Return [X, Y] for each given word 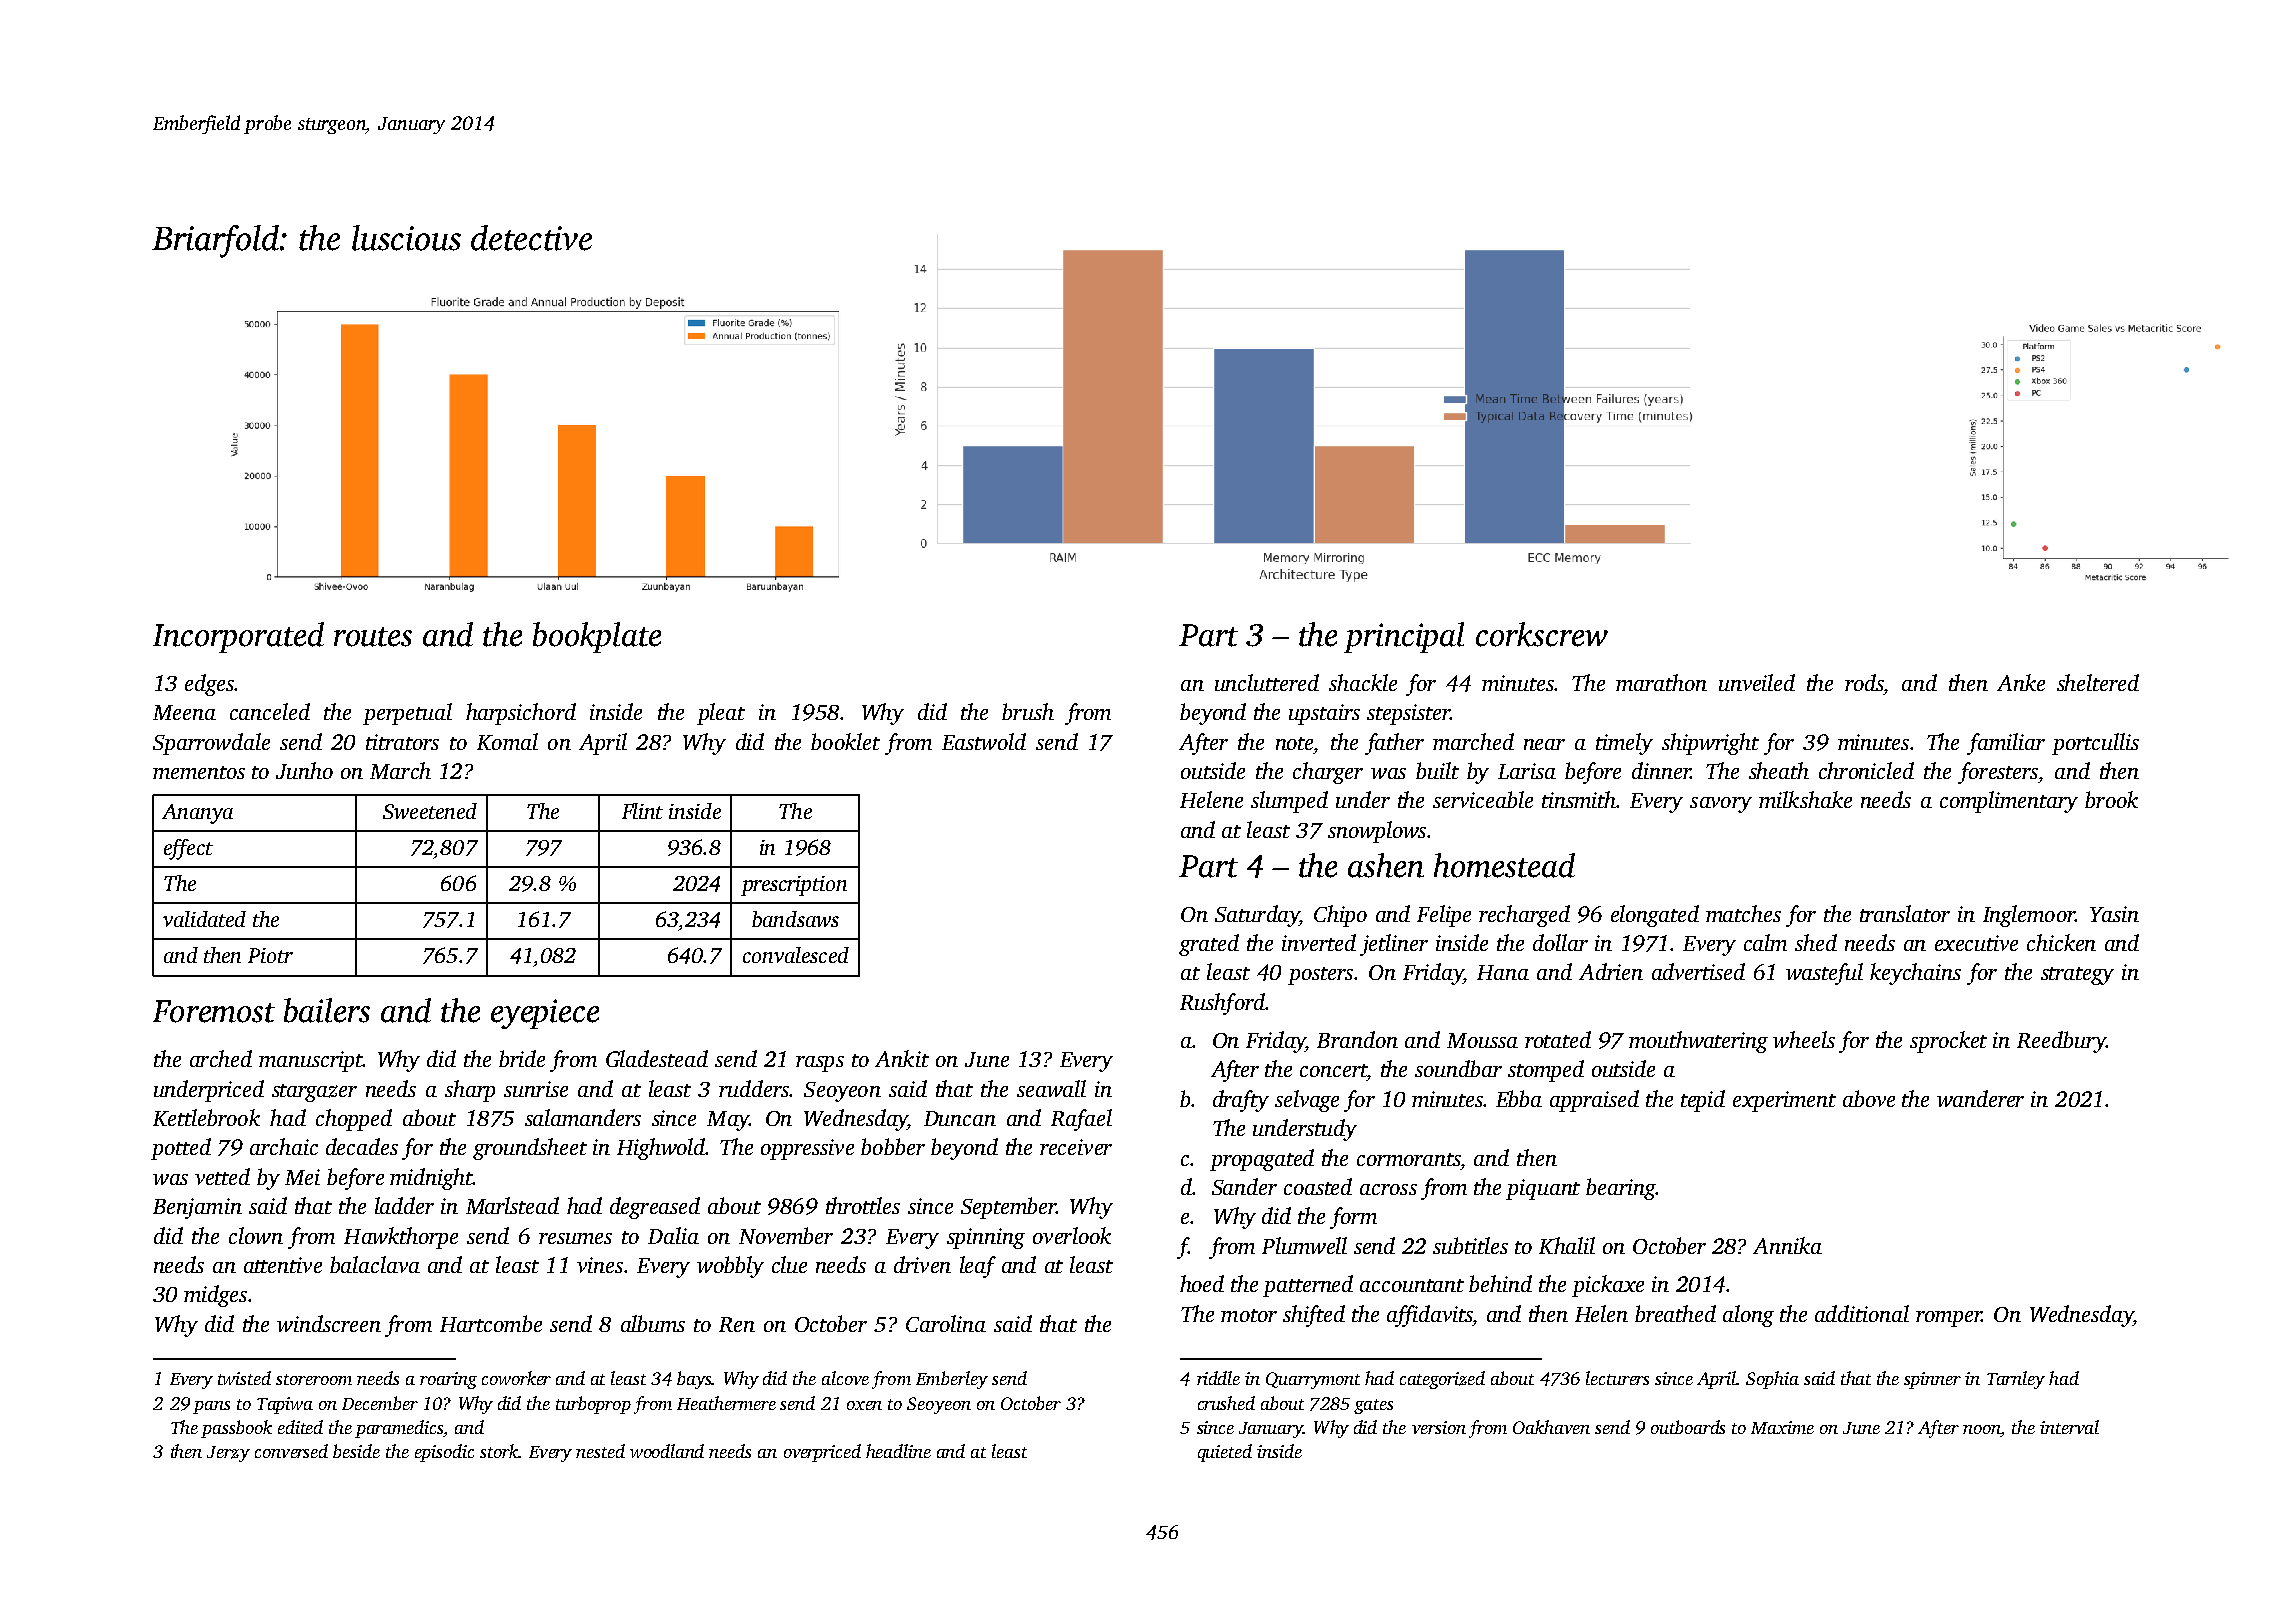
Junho [304, 770]
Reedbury [2061, 1042]
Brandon [1357, 1039]
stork [499, 1451]
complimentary [2009, 802]
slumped [1289, 802]
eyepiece [545, 1014]
